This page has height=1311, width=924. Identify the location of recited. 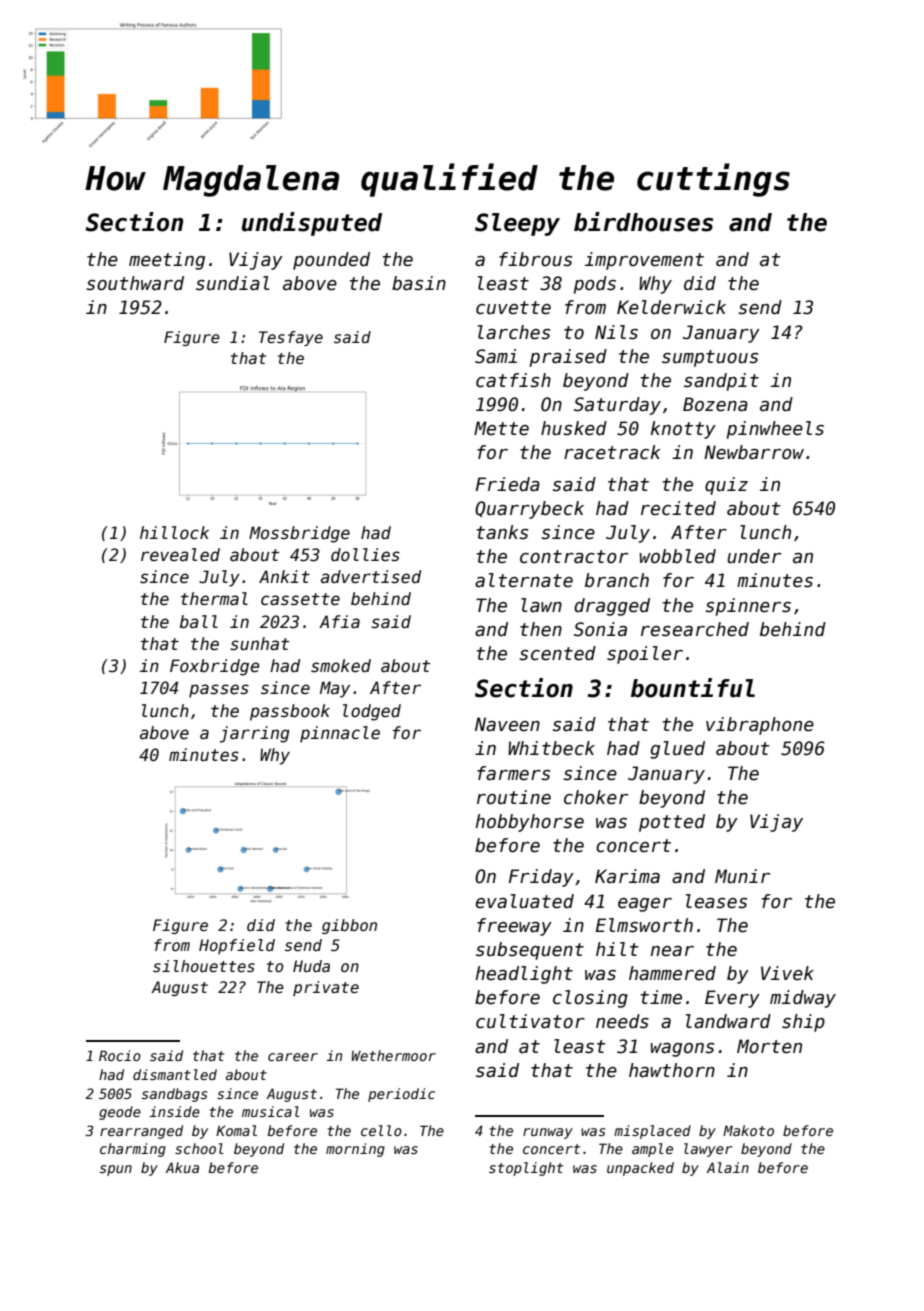
(678, 508).
